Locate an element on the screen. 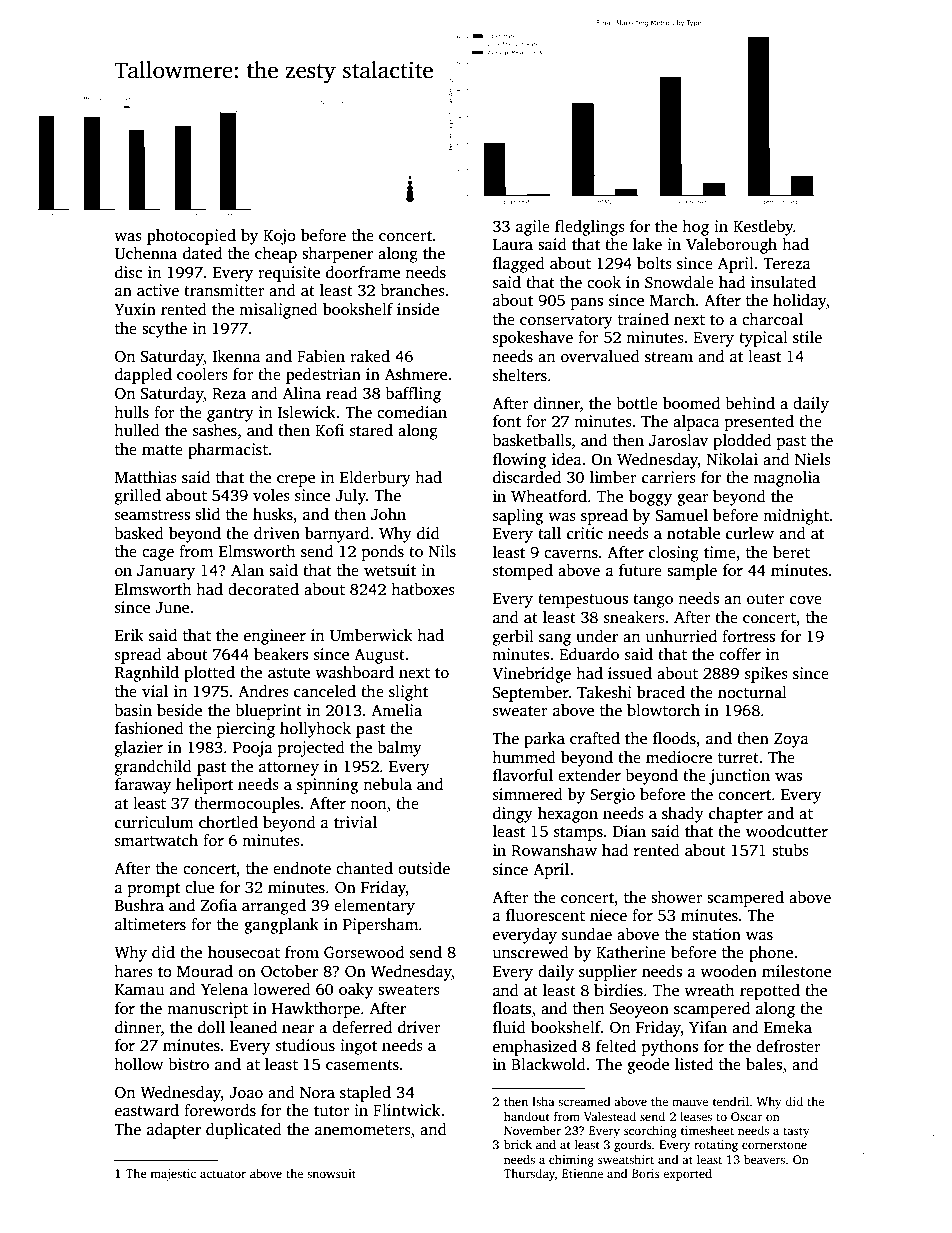 The width and height of the screenshot is (952, 1233). idea is located at coordinates (567, 459).
